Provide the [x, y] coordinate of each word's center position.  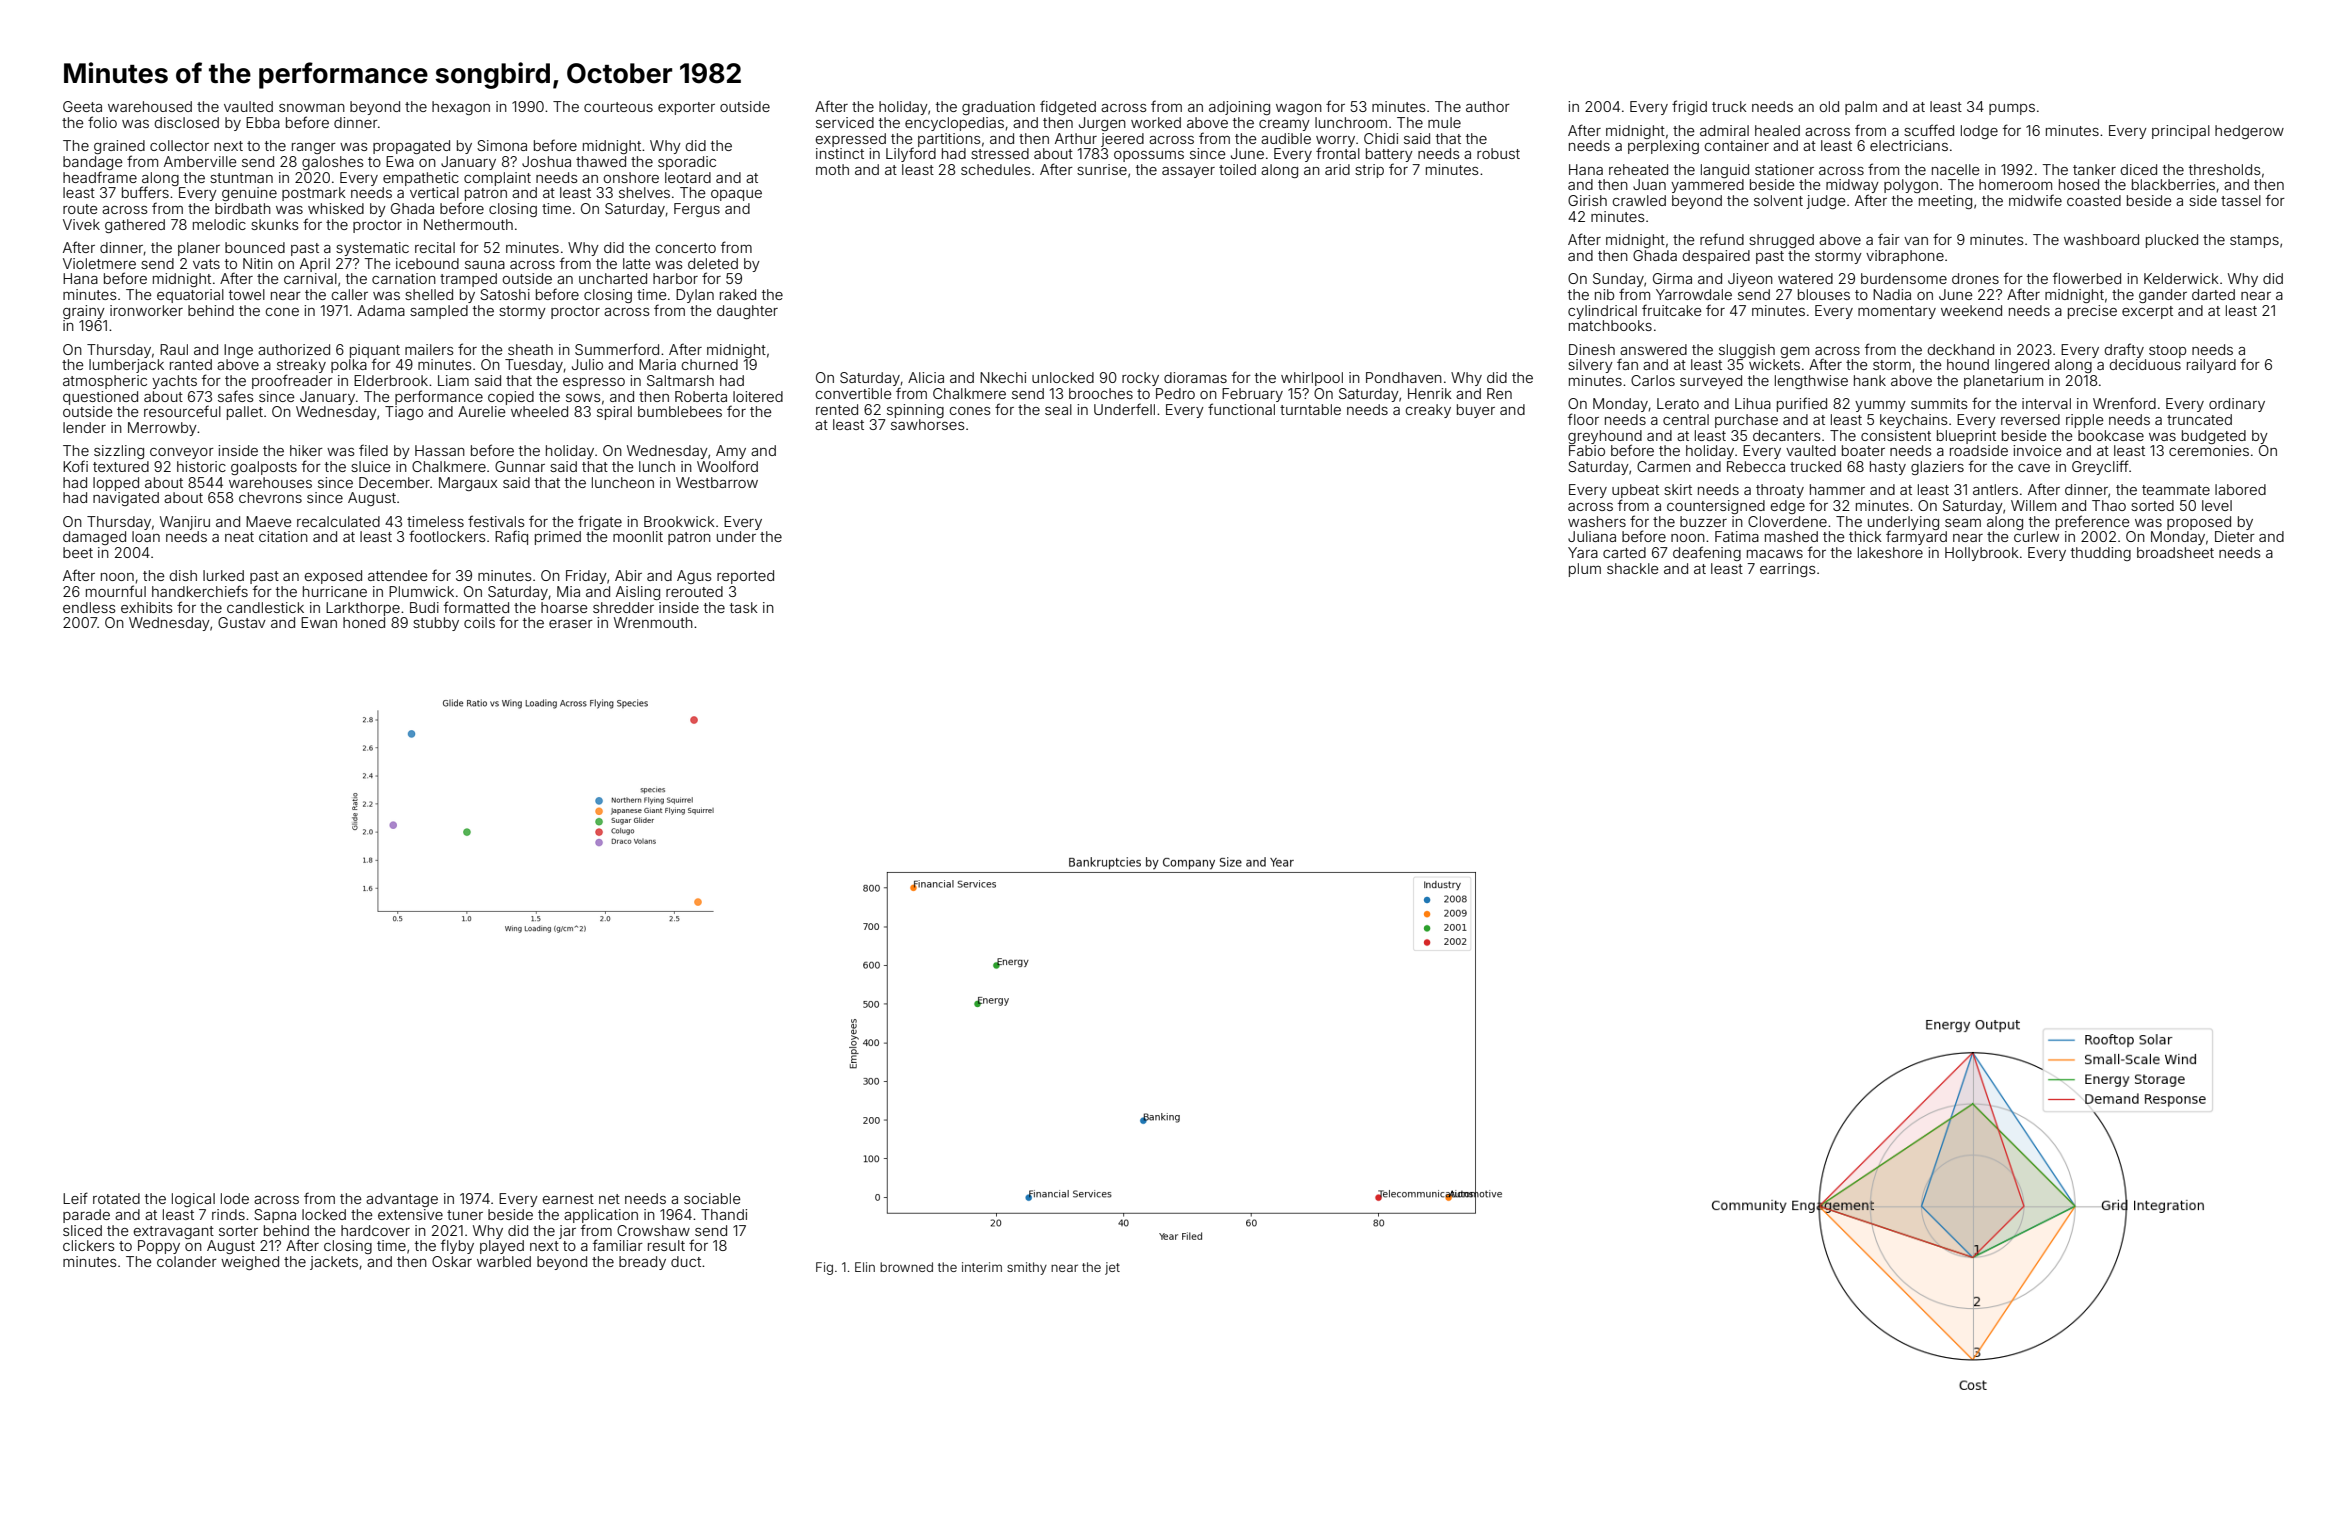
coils [479, 622]
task [744, 607]
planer [199, 249]
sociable [712, 1198]
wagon [1299, 109]
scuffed [1929, 130]
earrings [1788, 570]
